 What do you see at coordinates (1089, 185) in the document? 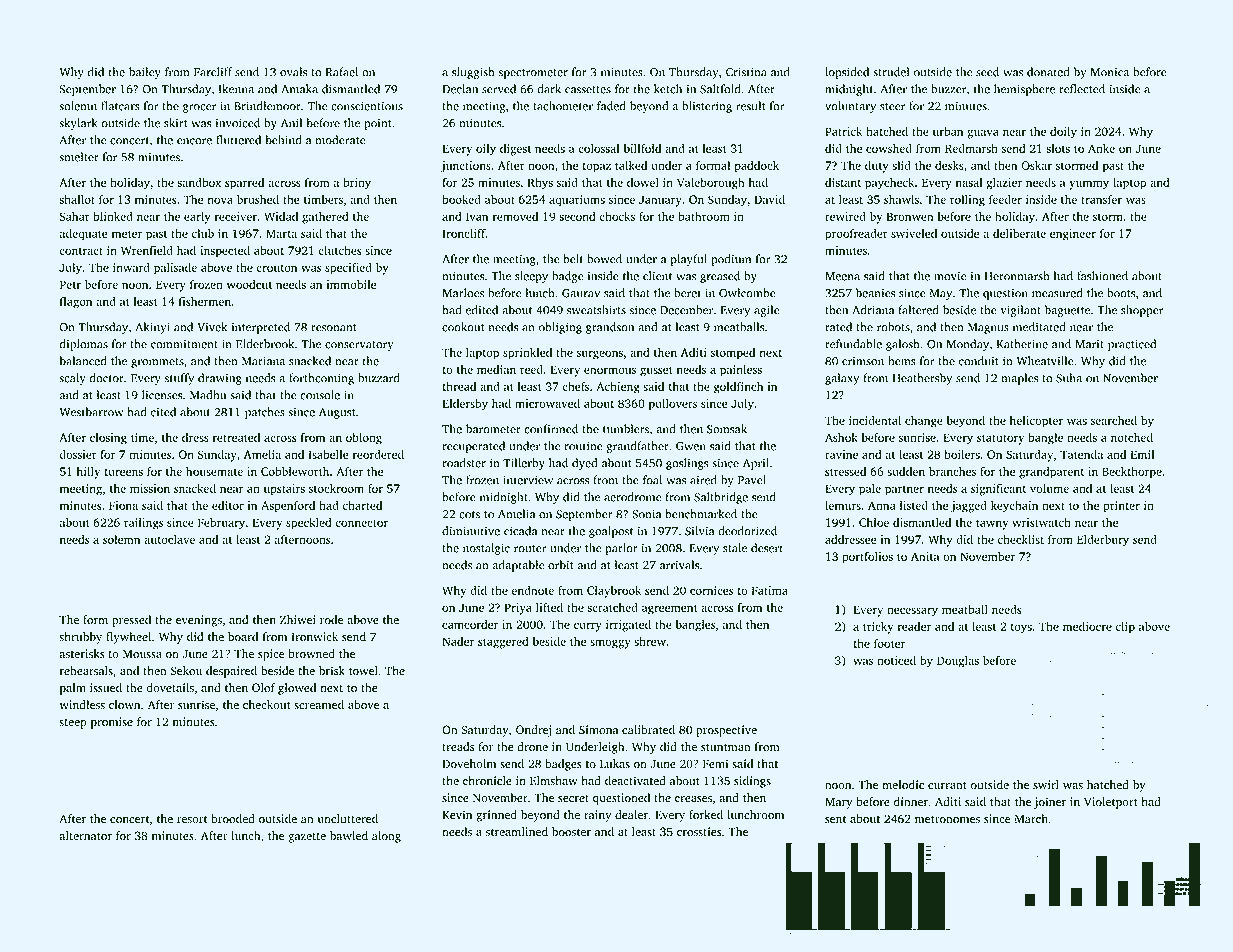
I see `yummy` at bounding box center [1089, 185].
